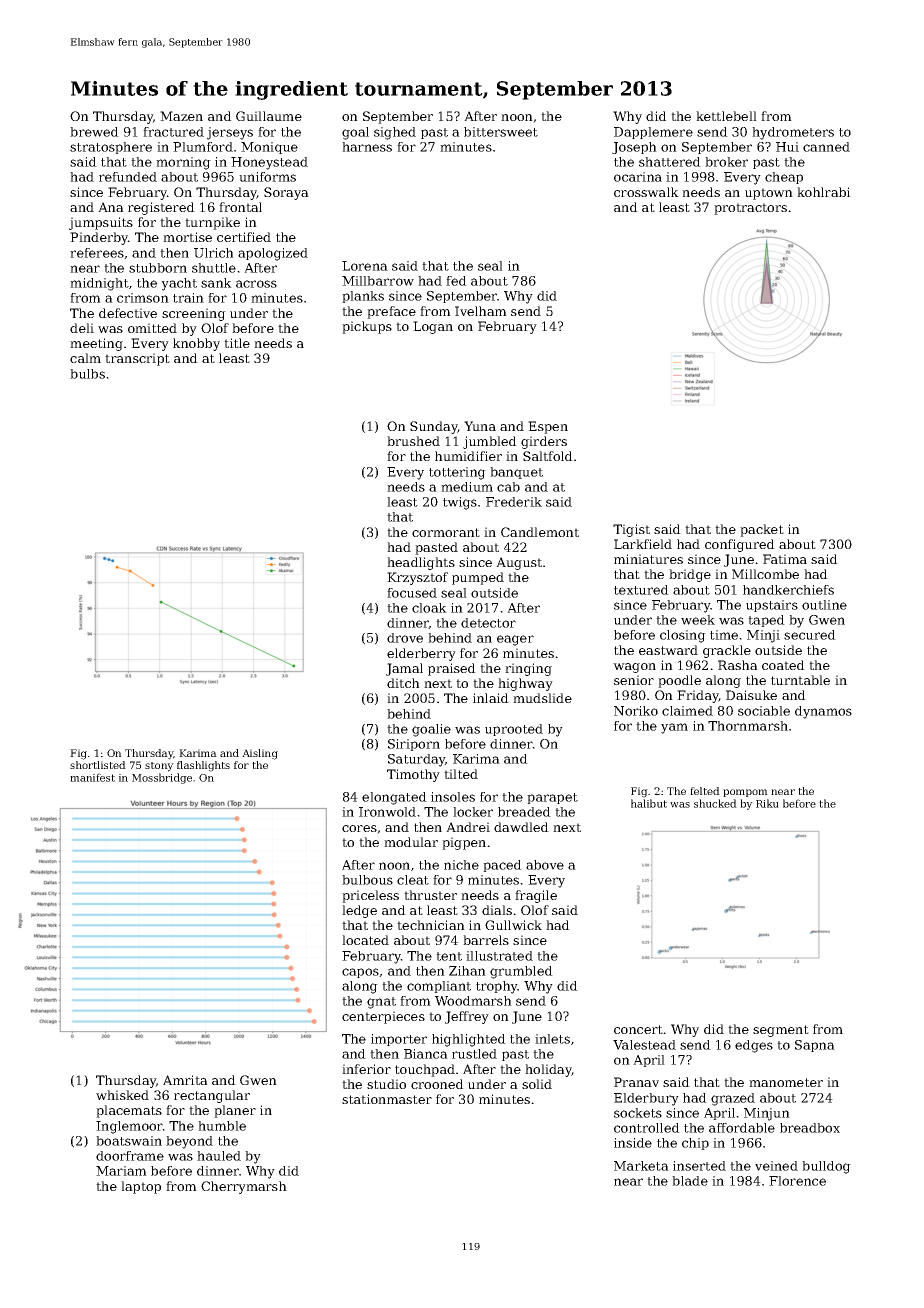  I want to click on stubborn, so click(158, 268).
